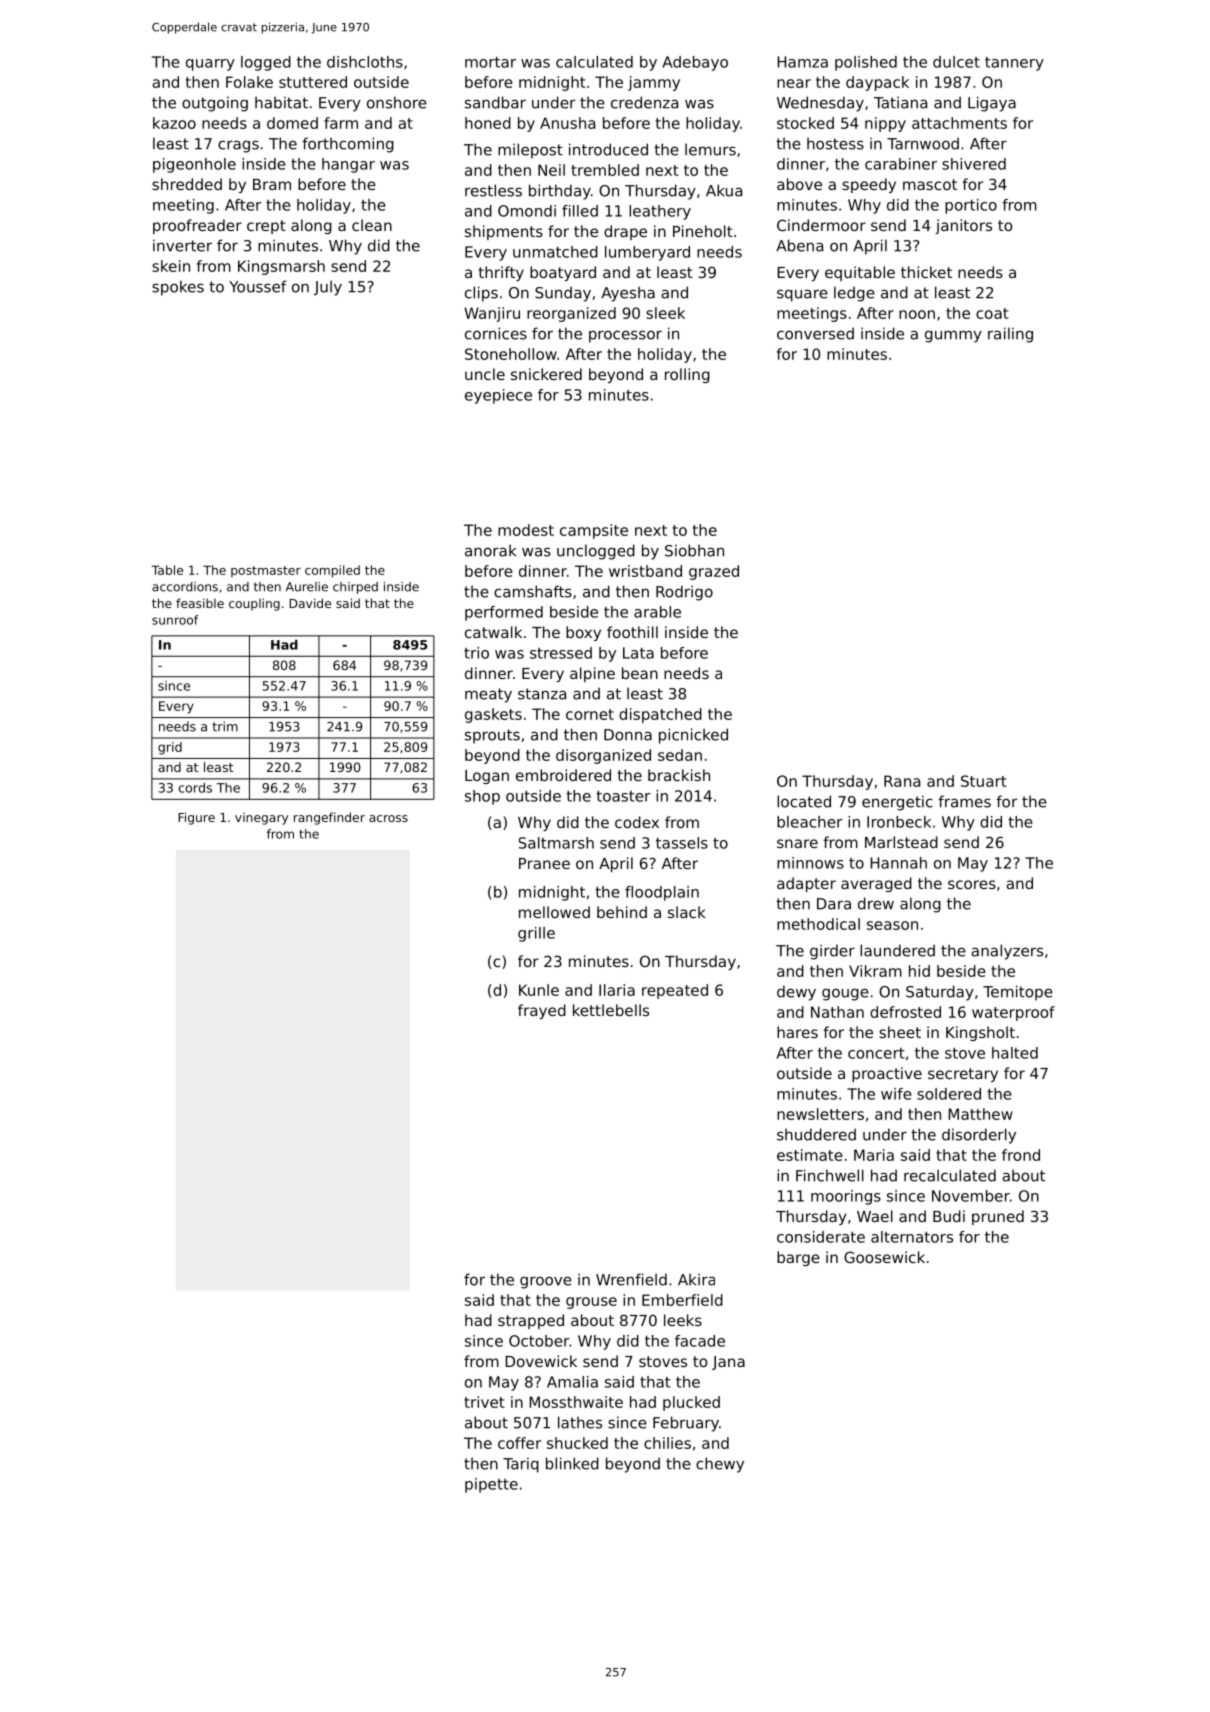  I want to click on trim, so click(225, 726).
